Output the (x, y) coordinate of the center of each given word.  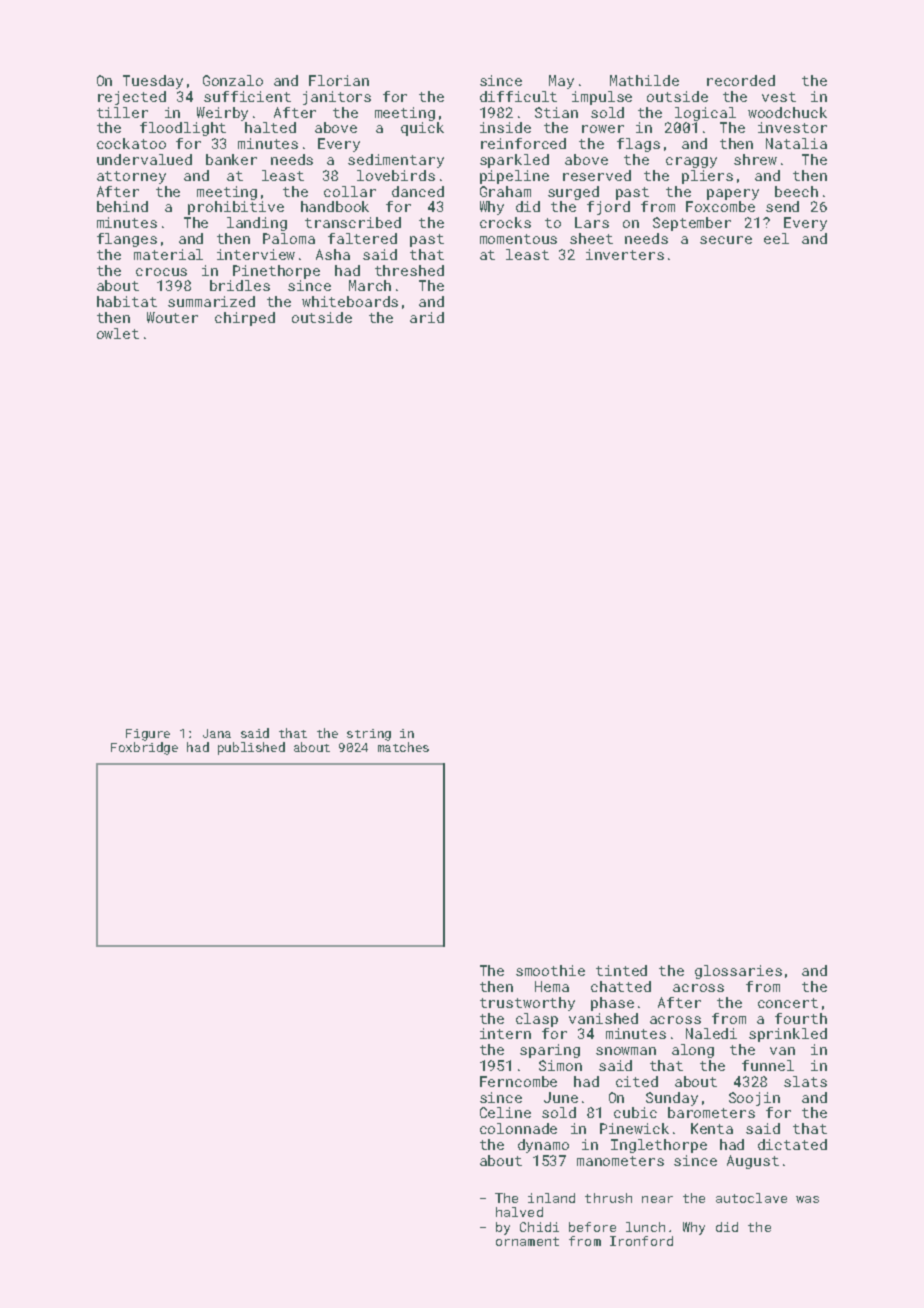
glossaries (738, 972)
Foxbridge (144, 748)
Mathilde (644, 80)
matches (403, 747)
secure (726, 240)
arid (427, 317)
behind (122, 206)
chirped (245, 319)
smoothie (550, 970)
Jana (217, 733)
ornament (527, 1241)
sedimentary (396, 161)
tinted (621, 970)
